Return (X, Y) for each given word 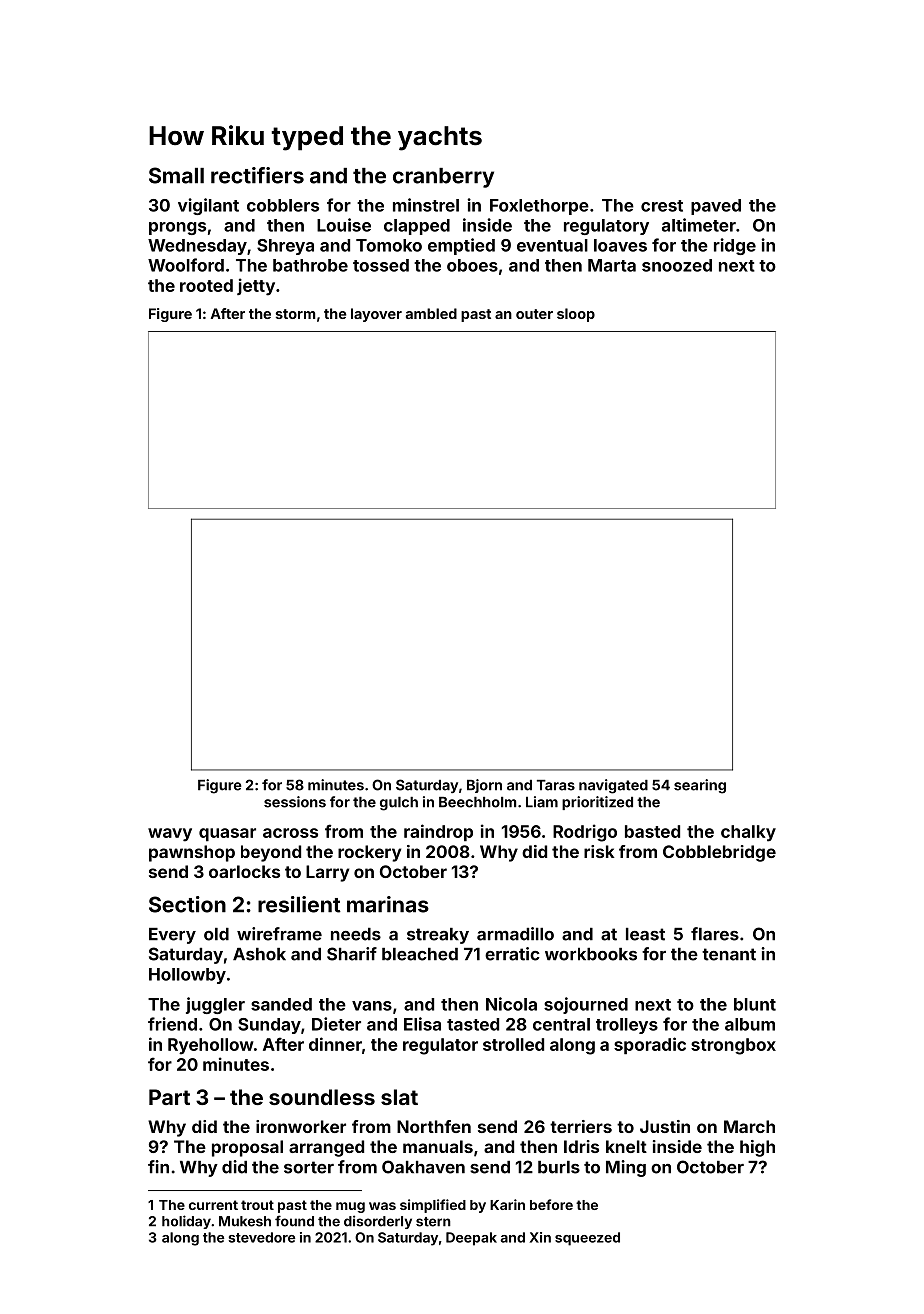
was (382, 1206)
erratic (512, 954)
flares (715, 934)
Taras (556, 785)
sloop (576, 315)
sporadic (650, 1046)
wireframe (279, 934)
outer (534, 314)
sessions (295, 802)
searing (700, 786)
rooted (206, 285)
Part (169, 1097)
